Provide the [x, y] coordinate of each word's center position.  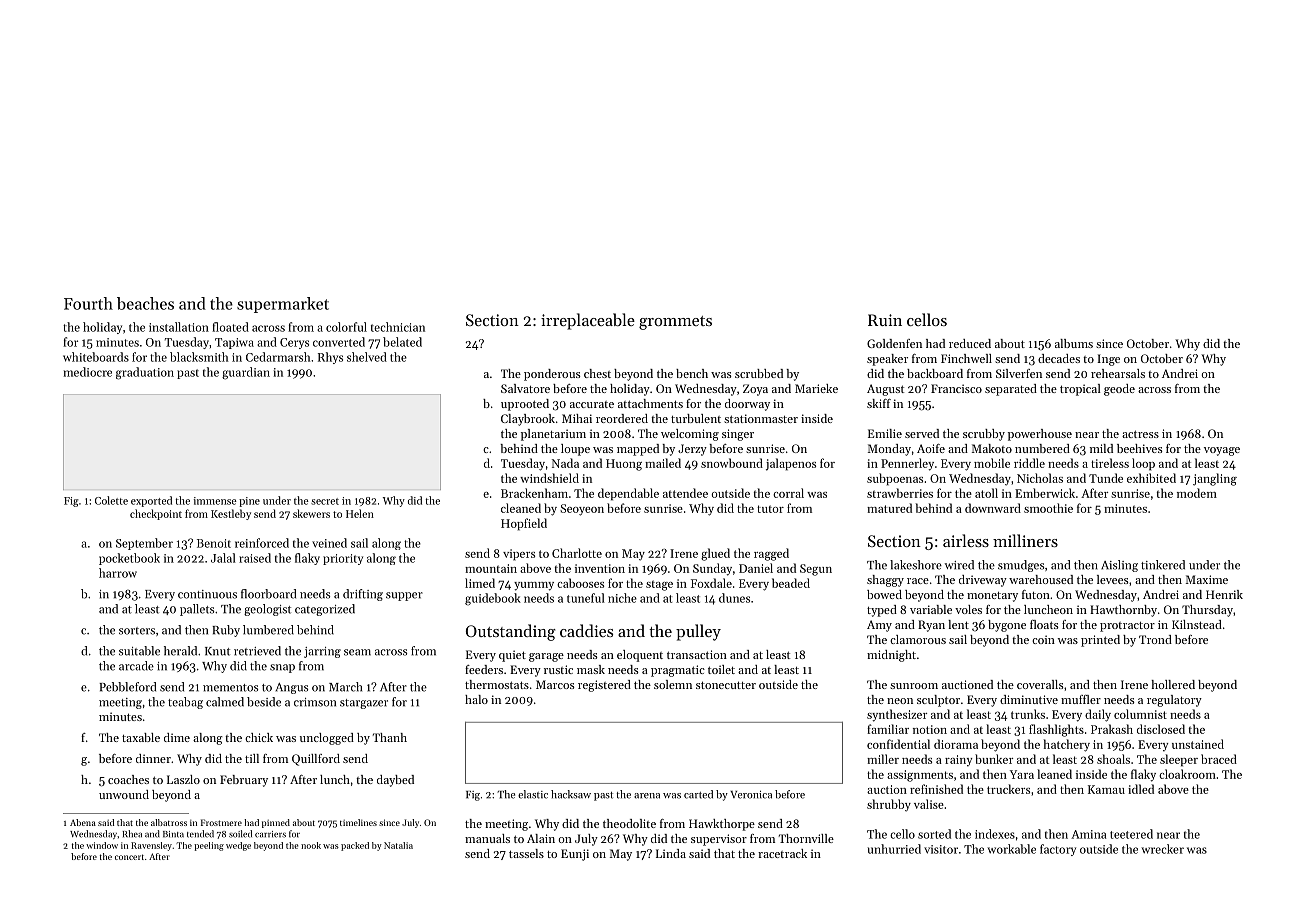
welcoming [690, 435]
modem [1197, 493]
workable [1011, 849]
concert [129, 857]
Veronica [751, 795]
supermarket [283, 305]
